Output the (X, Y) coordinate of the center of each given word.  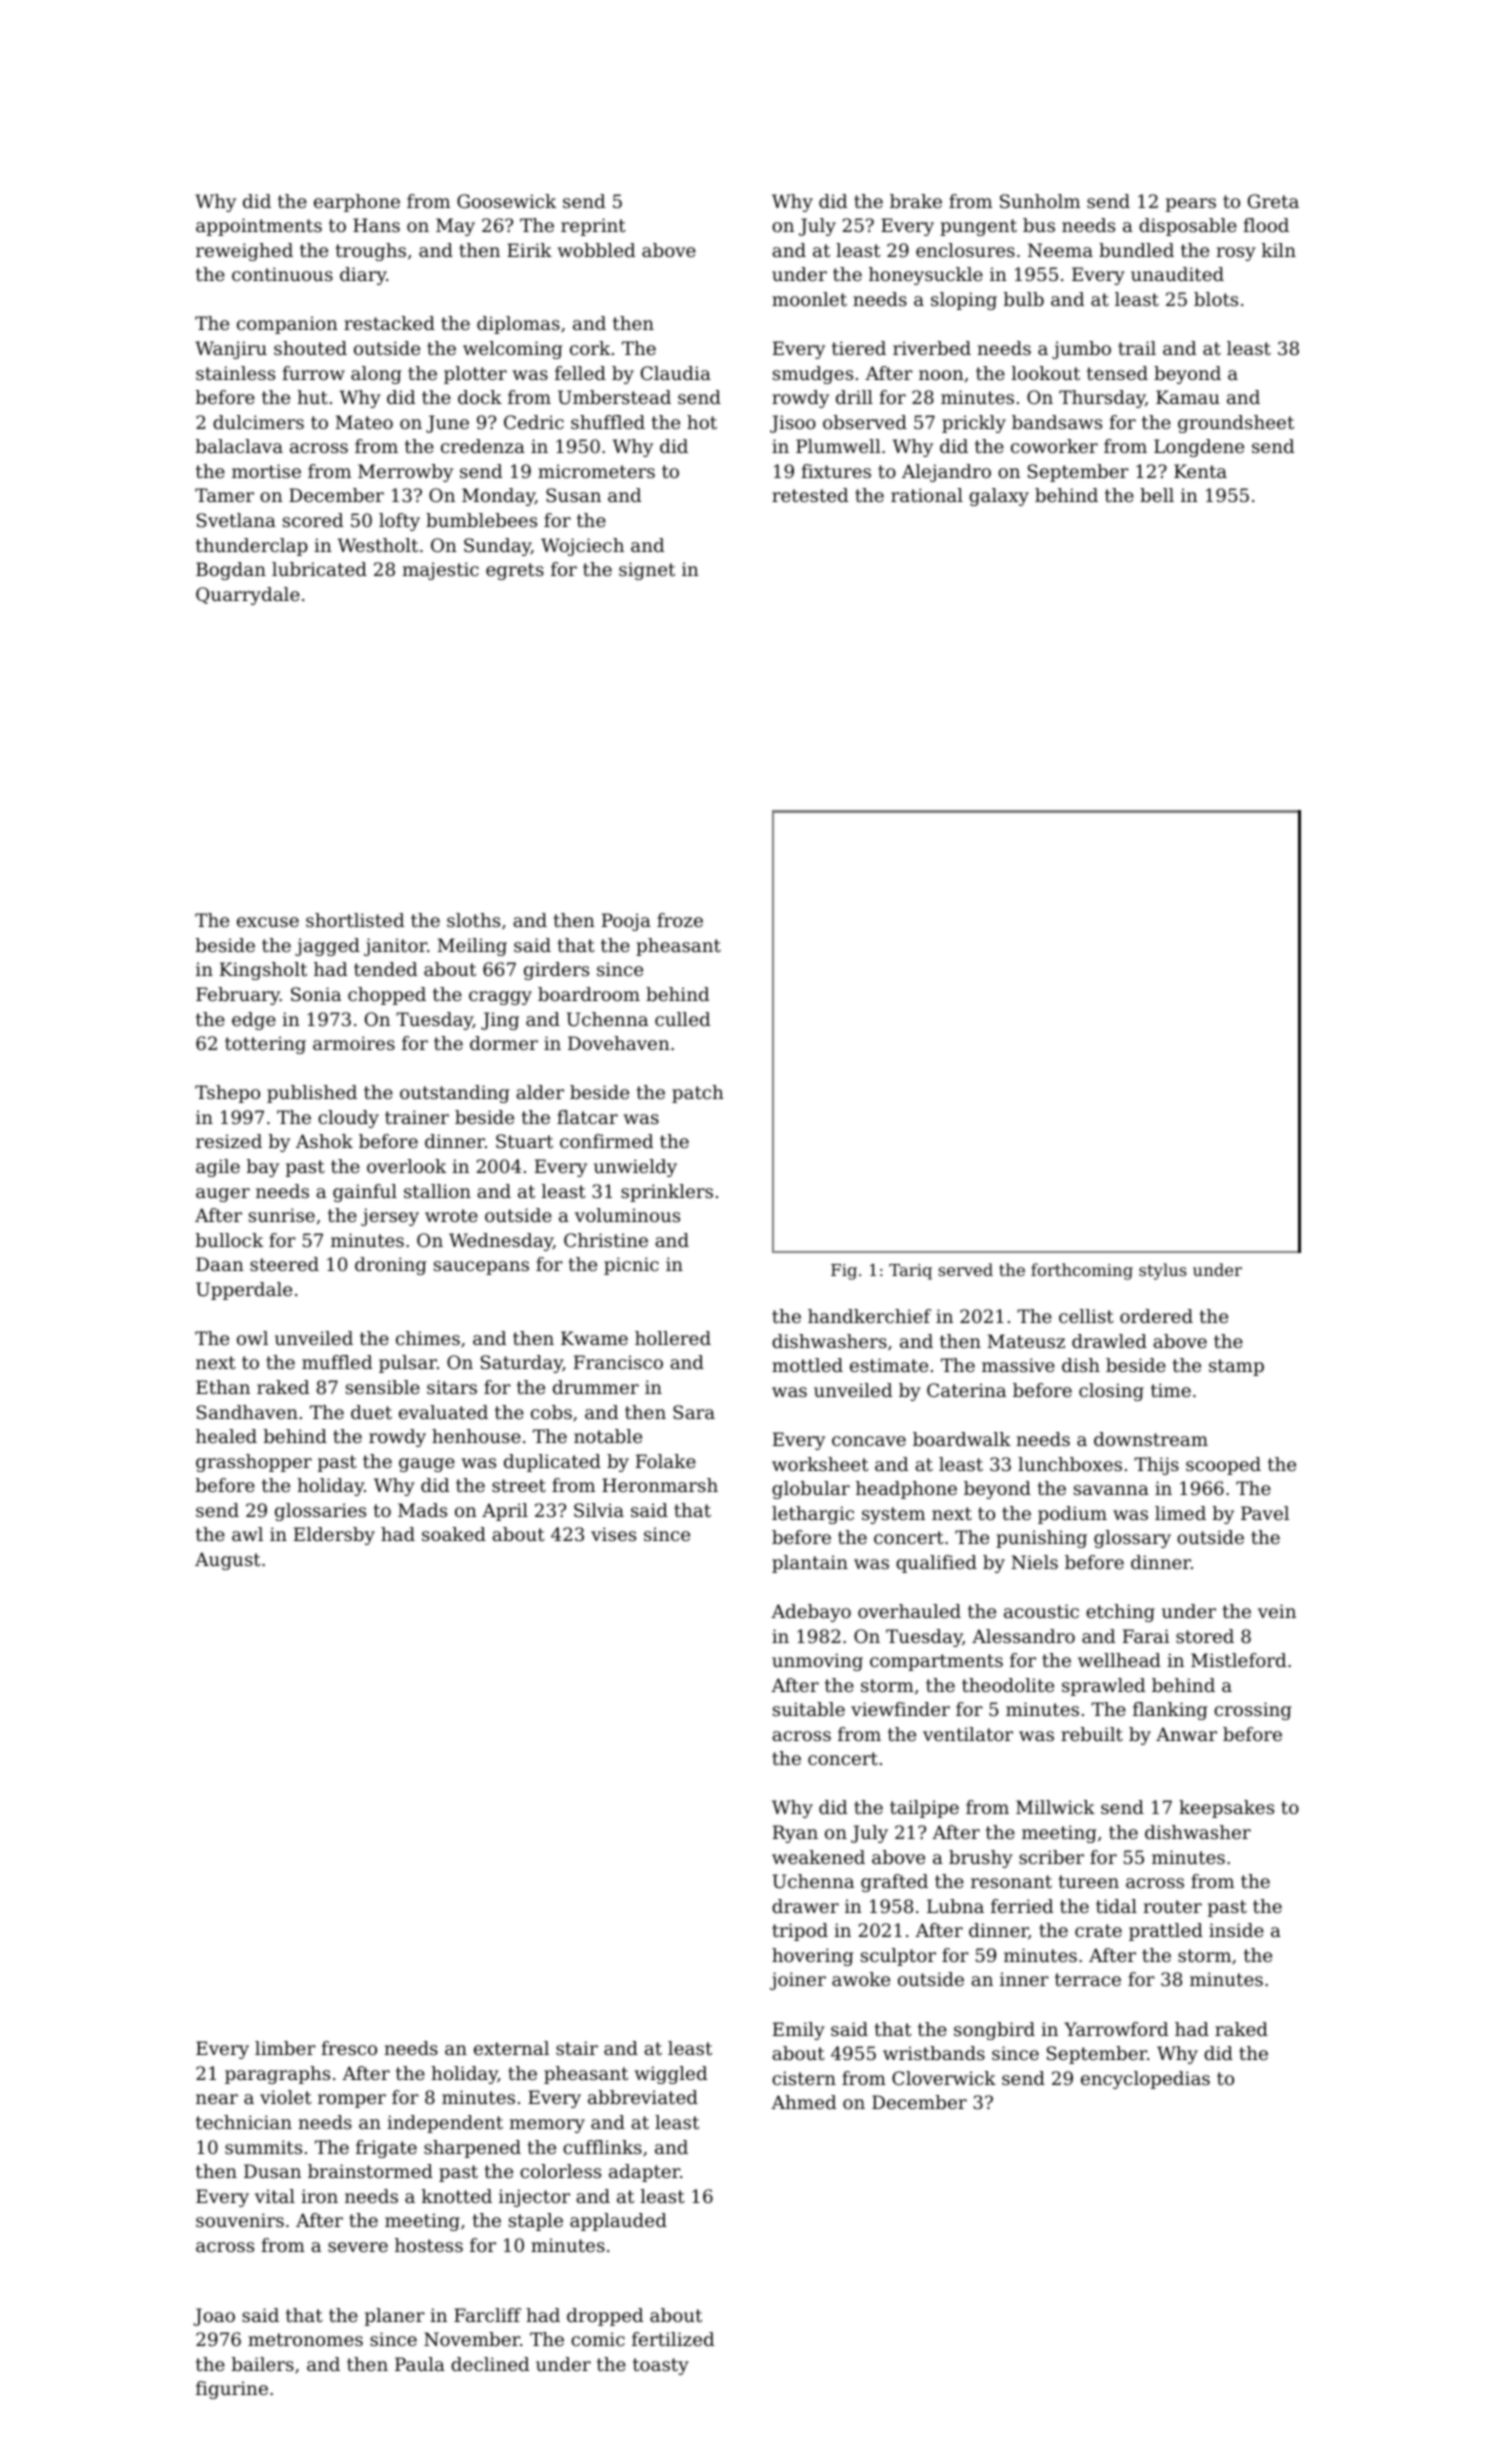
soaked (454, 1534)
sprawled (1103, 1687)
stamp (1236, 1367)
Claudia (676, 373)
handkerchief (869, 1316)
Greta (1273, 201)
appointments (259, 227)
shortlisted (355, 920)
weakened (818, 1857)
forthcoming (1082, 1271)
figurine (232, 2390)
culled (682, 1019)
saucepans (481, 1268)
